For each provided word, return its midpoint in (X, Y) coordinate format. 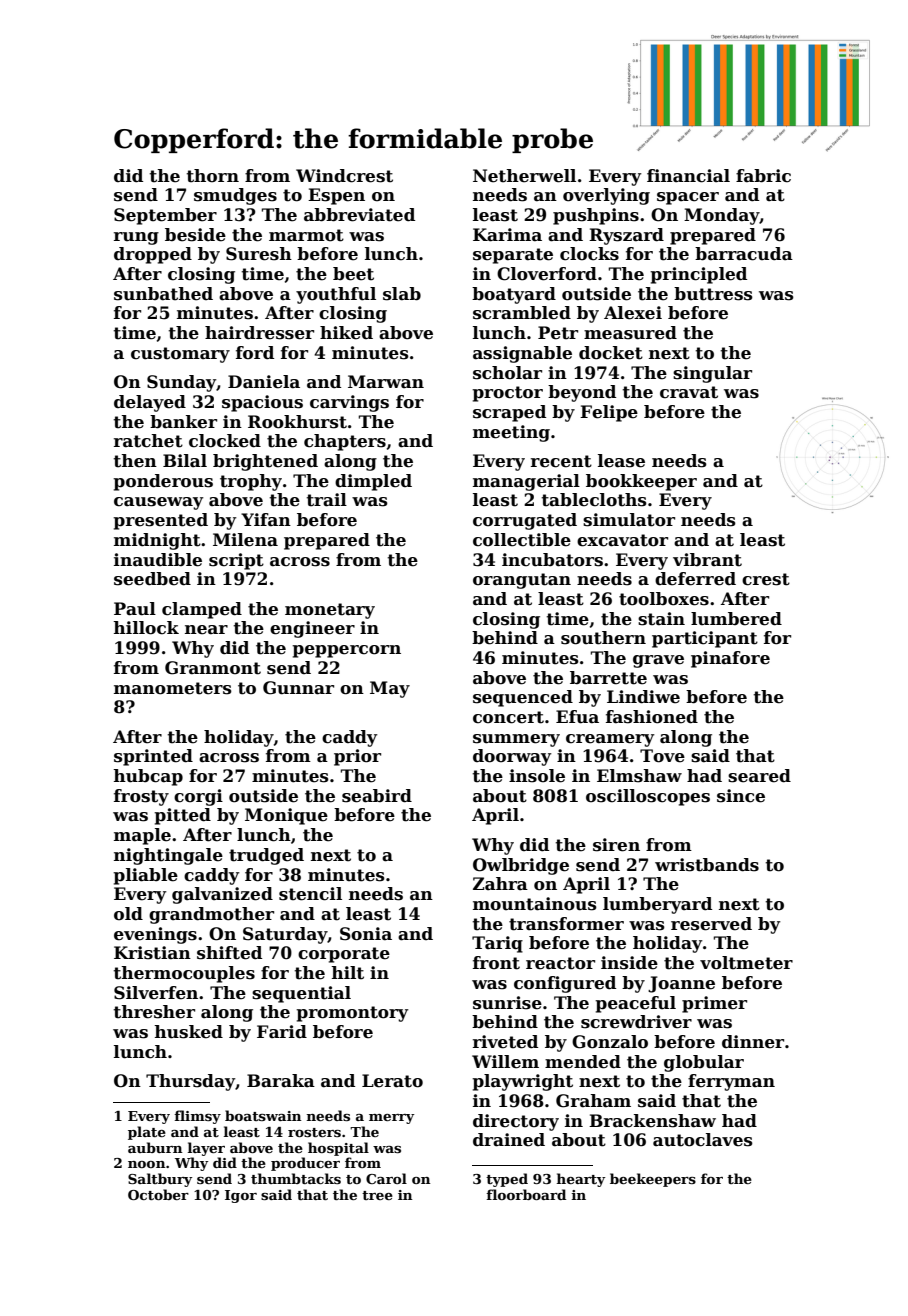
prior (357, 757)
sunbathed (163, 294)
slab (402, 294)
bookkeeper (641, 482)
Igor (241, 1196)
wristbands (707, 865)
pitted (182, 816)
